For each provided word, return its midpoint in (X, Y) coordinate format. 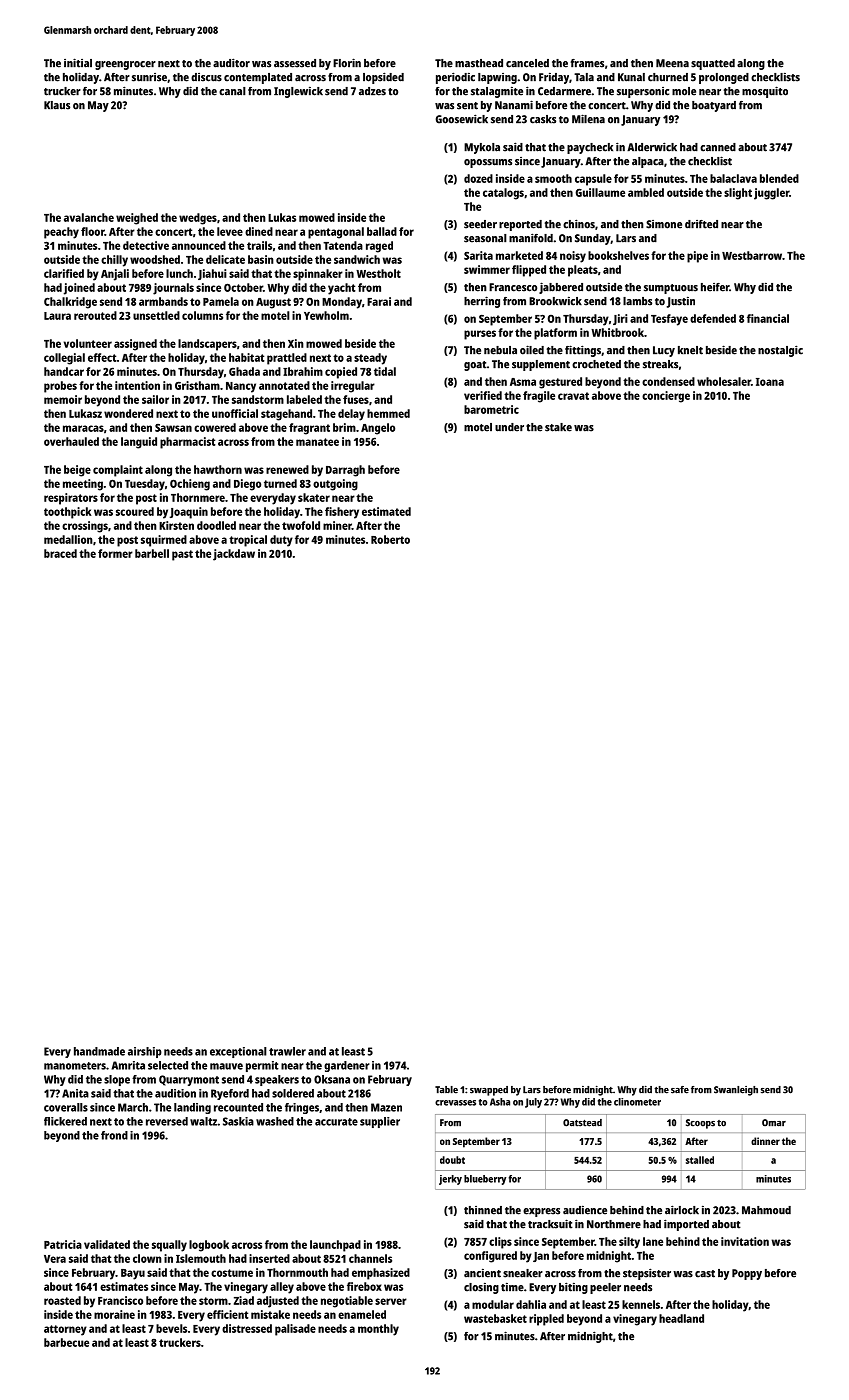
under (509, 427)
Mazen (386, 1107)
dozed (478, 178)
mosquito (765, 92)
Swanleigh (736, 1091)
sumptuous (671, 289)
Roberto (390, 539)
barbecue (66, 1342)
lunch (179, 273)
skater (314, 497)
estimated (386, 511)
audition (175, 1093)
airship (145, 1052)
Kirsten (176, 525)
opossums (488, 163)
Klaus (57, 105)
